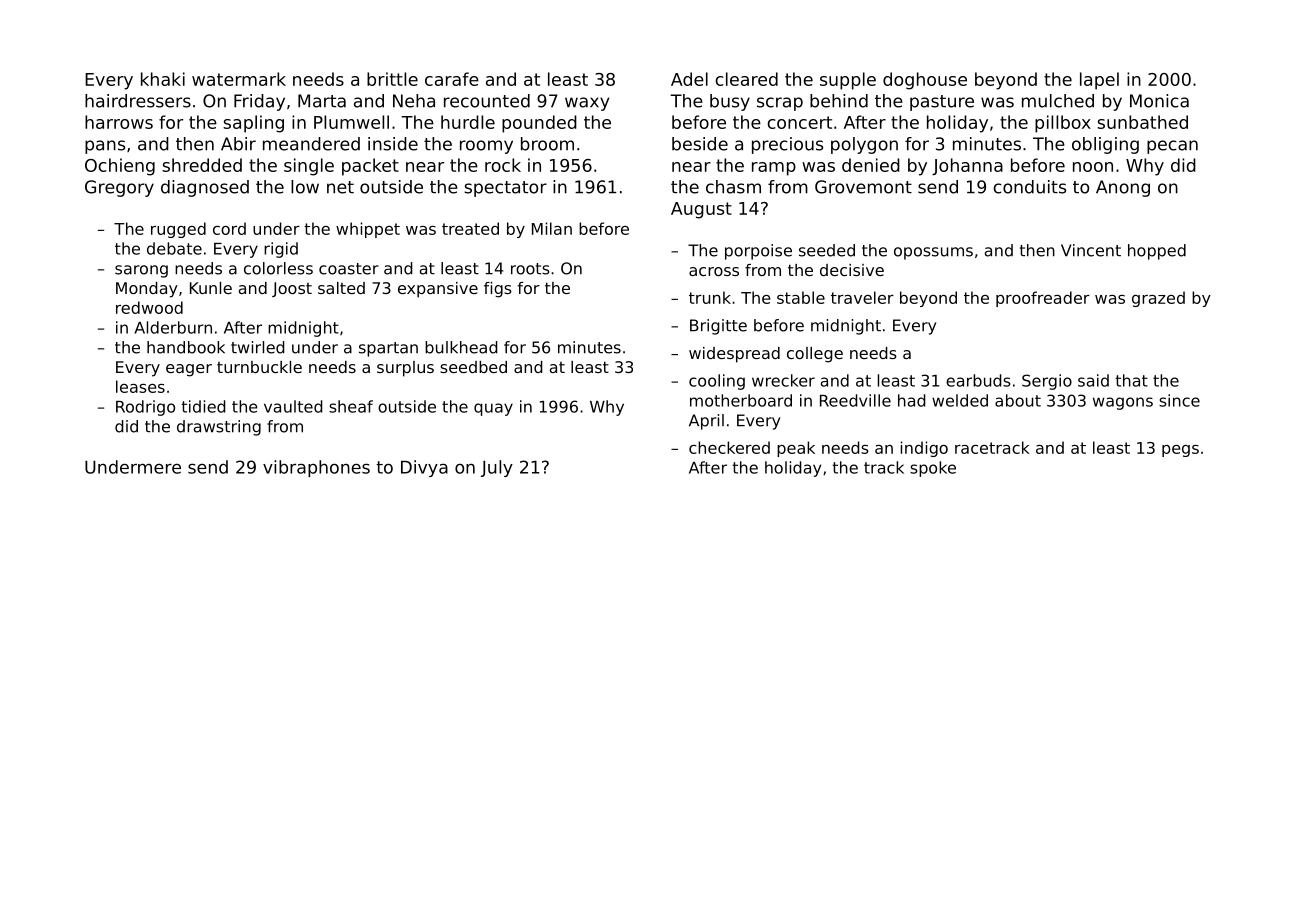 The image size is (1308, 924). Describe the element at coordinates (774, 169) in the image. I see `ramp` at that location.
